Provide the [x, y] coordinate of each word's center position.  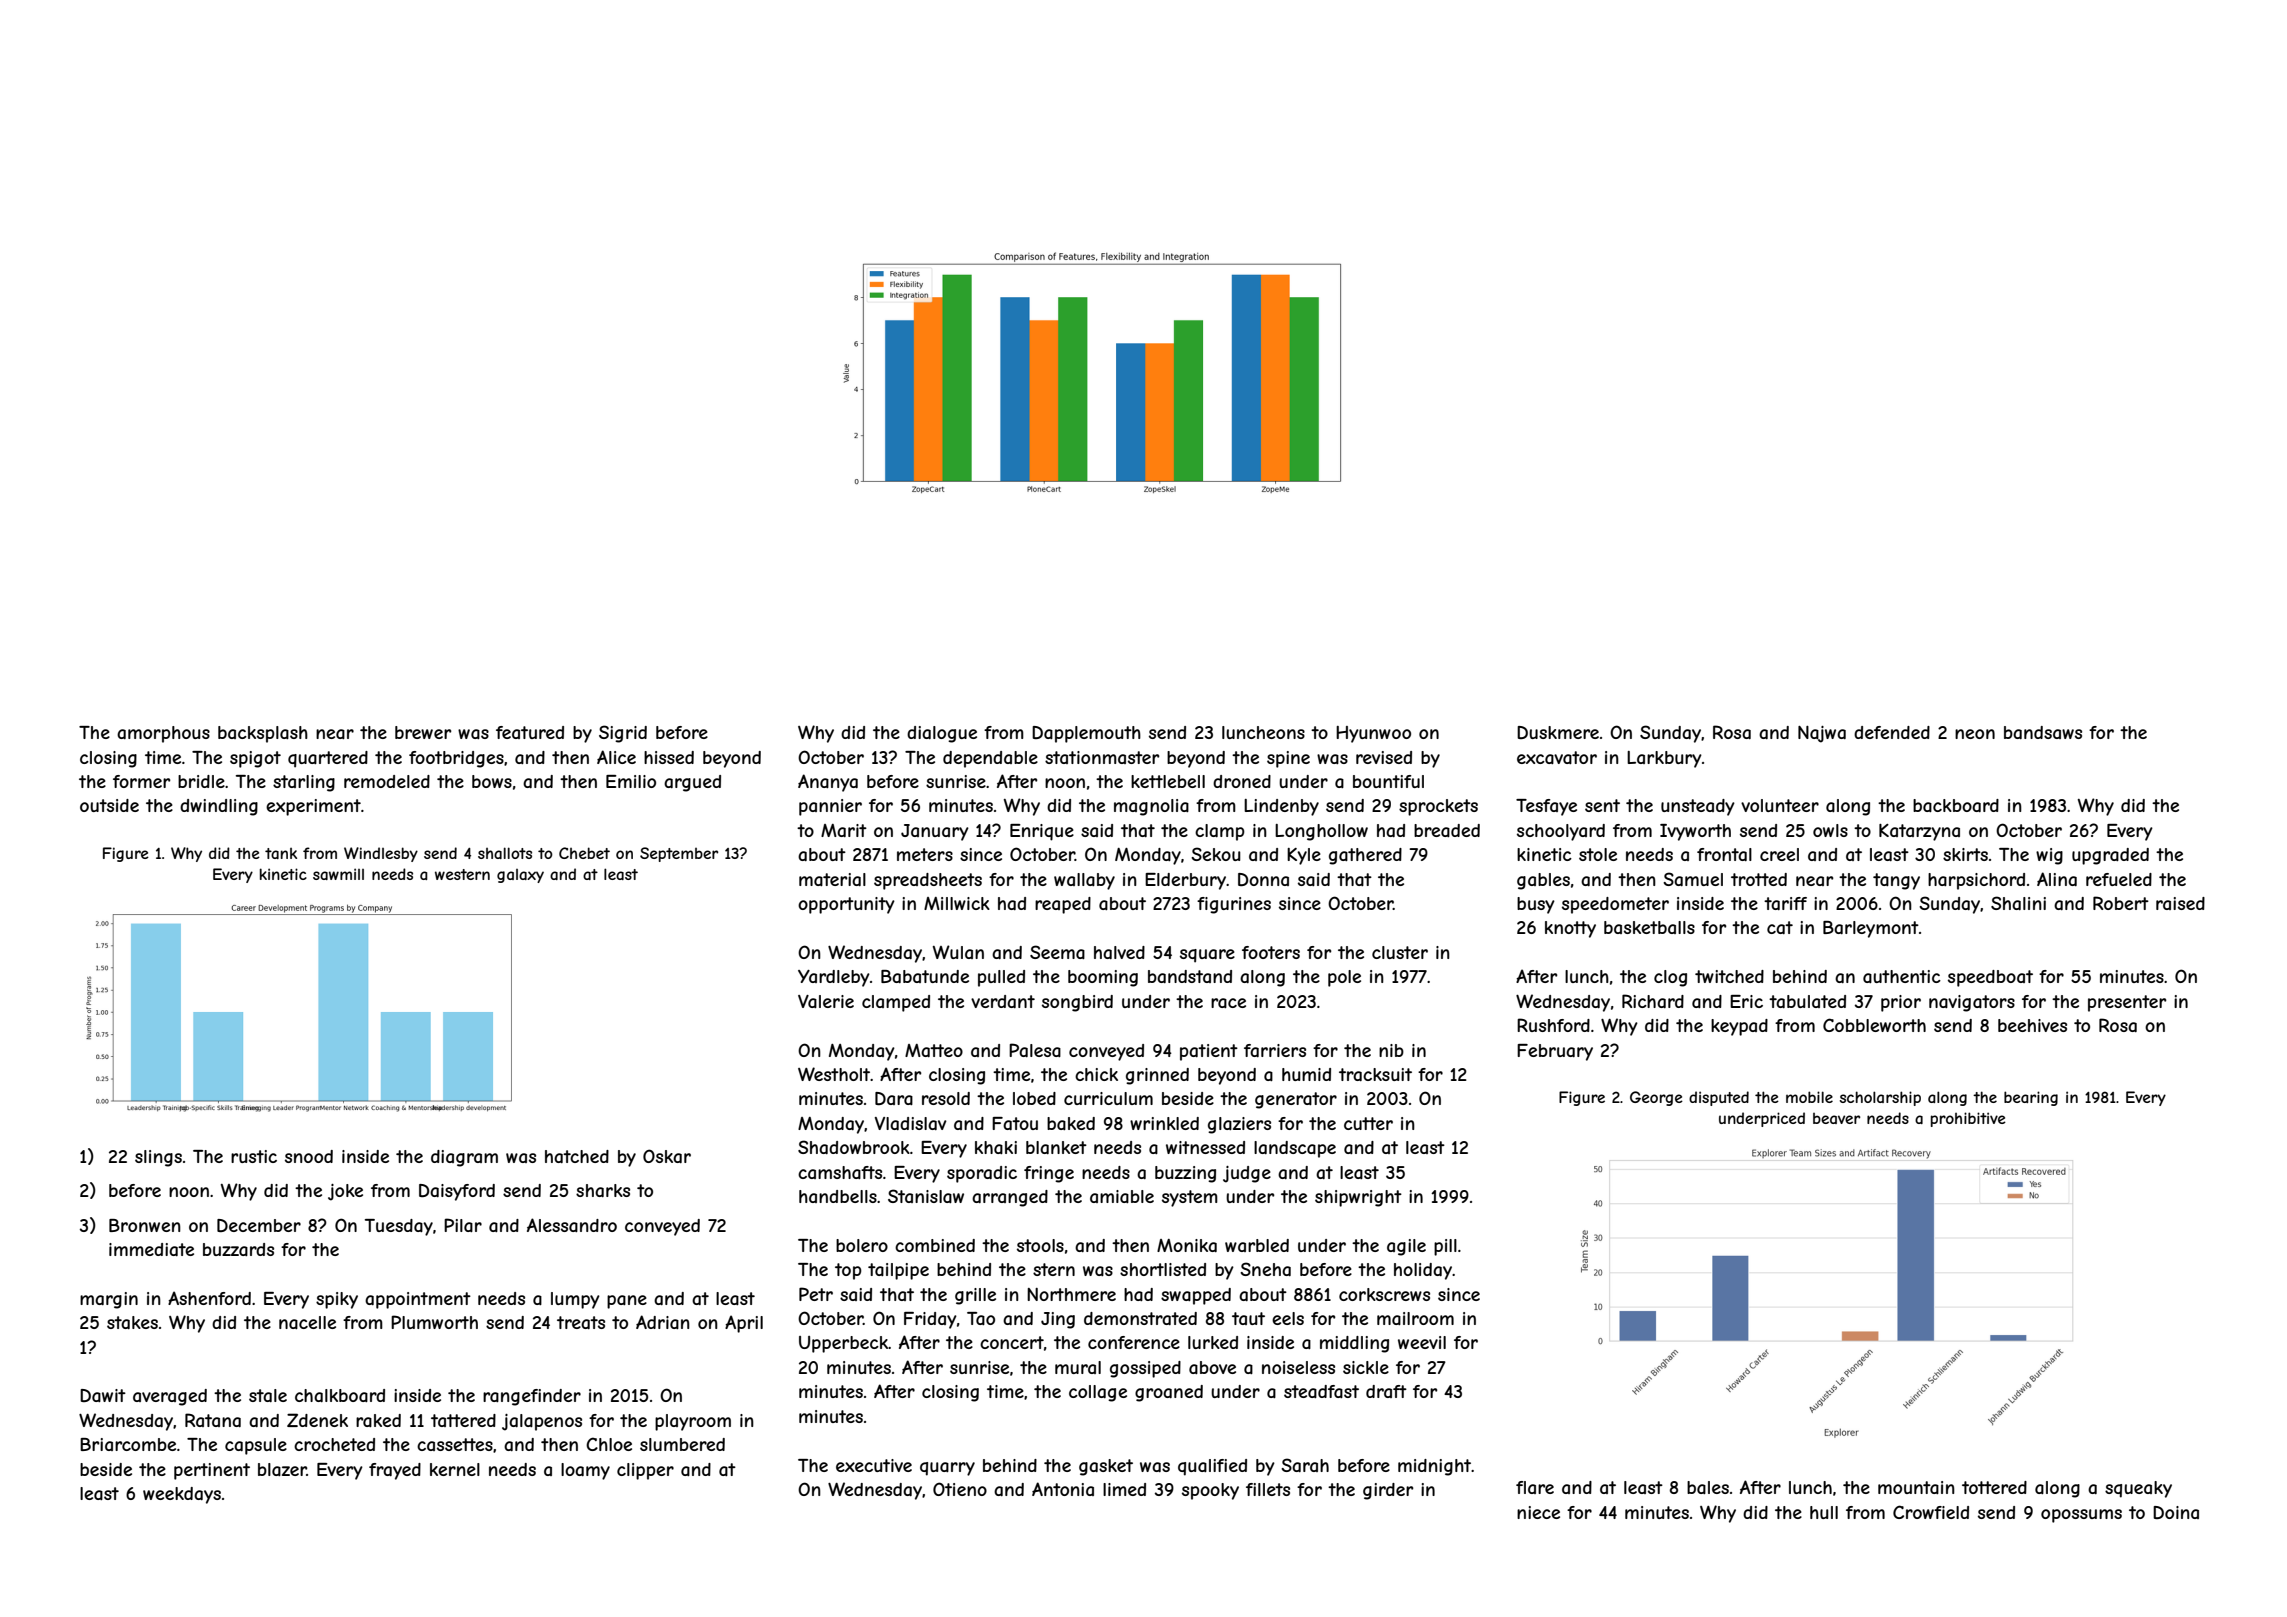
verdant [1003, 1001]
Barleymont [1871, 929]
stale [268, 1395]
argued [692, 783]
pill [1445, 1247]
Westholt [834, 1074]
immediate [151, 1249]
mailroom [1415, 1318]
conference [1134, 1342]
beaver [1836, 1118]
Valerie [826, 1001]
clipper [645, 1471]
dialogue [942, 734]
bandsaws [2043, 732]
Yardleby [834, 978]
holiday [1423, 1271]
